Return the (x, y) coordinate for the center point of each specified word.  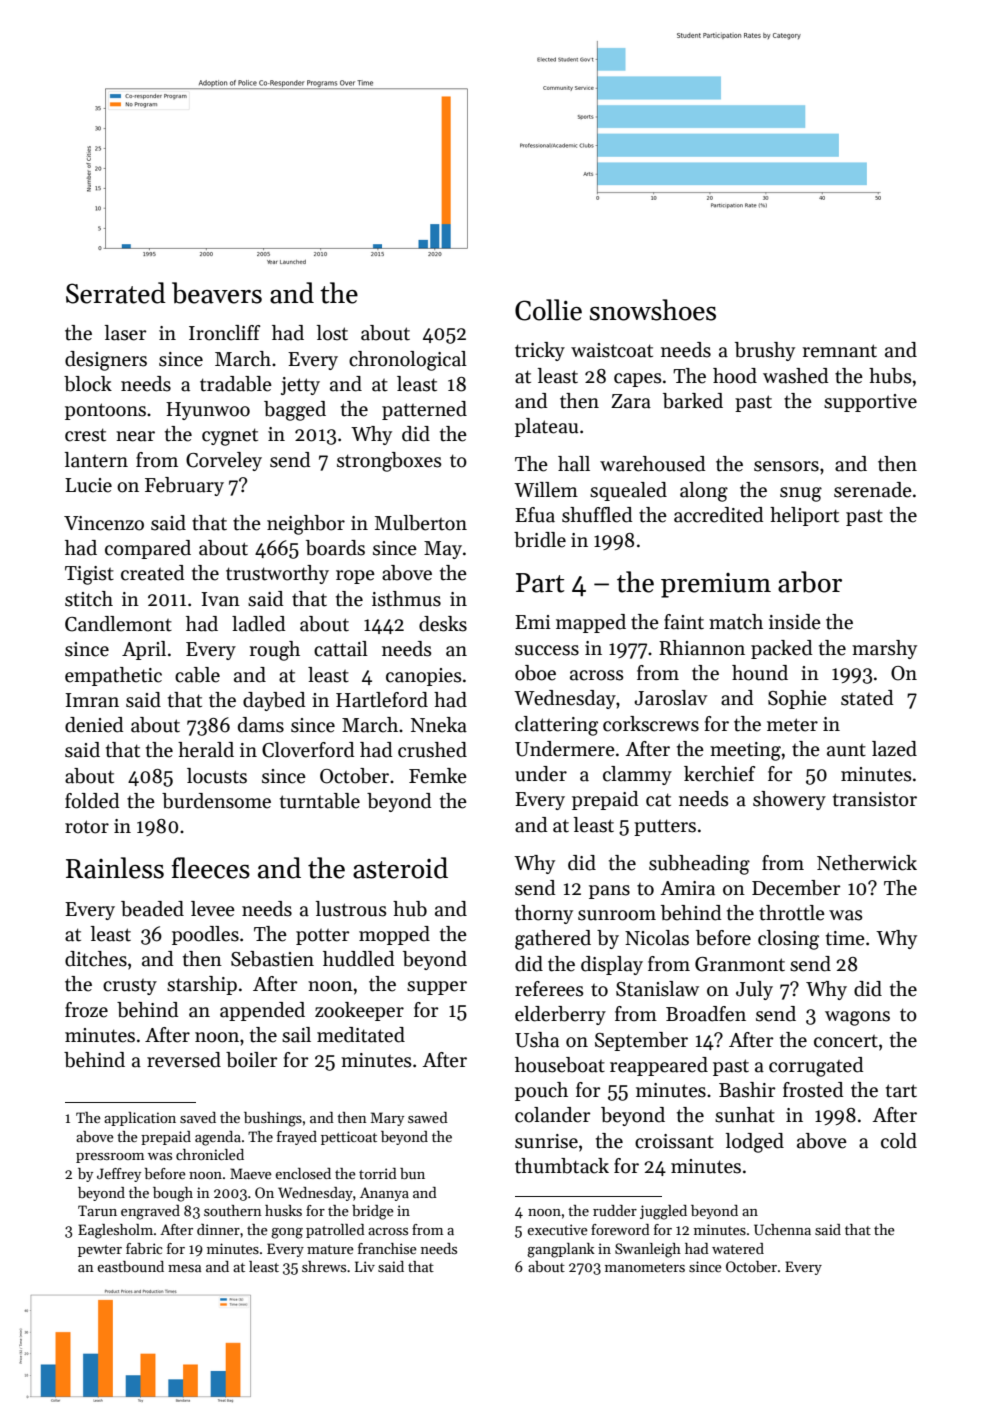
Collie (548, 310)
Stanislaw (657, 989)
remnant (840, 351)
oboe (535, 673)
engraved (150, 1212)
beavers (217, 293)
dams (261, 725)
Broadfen (706, 1014)
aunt (846, 750)
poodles (205, 935)
